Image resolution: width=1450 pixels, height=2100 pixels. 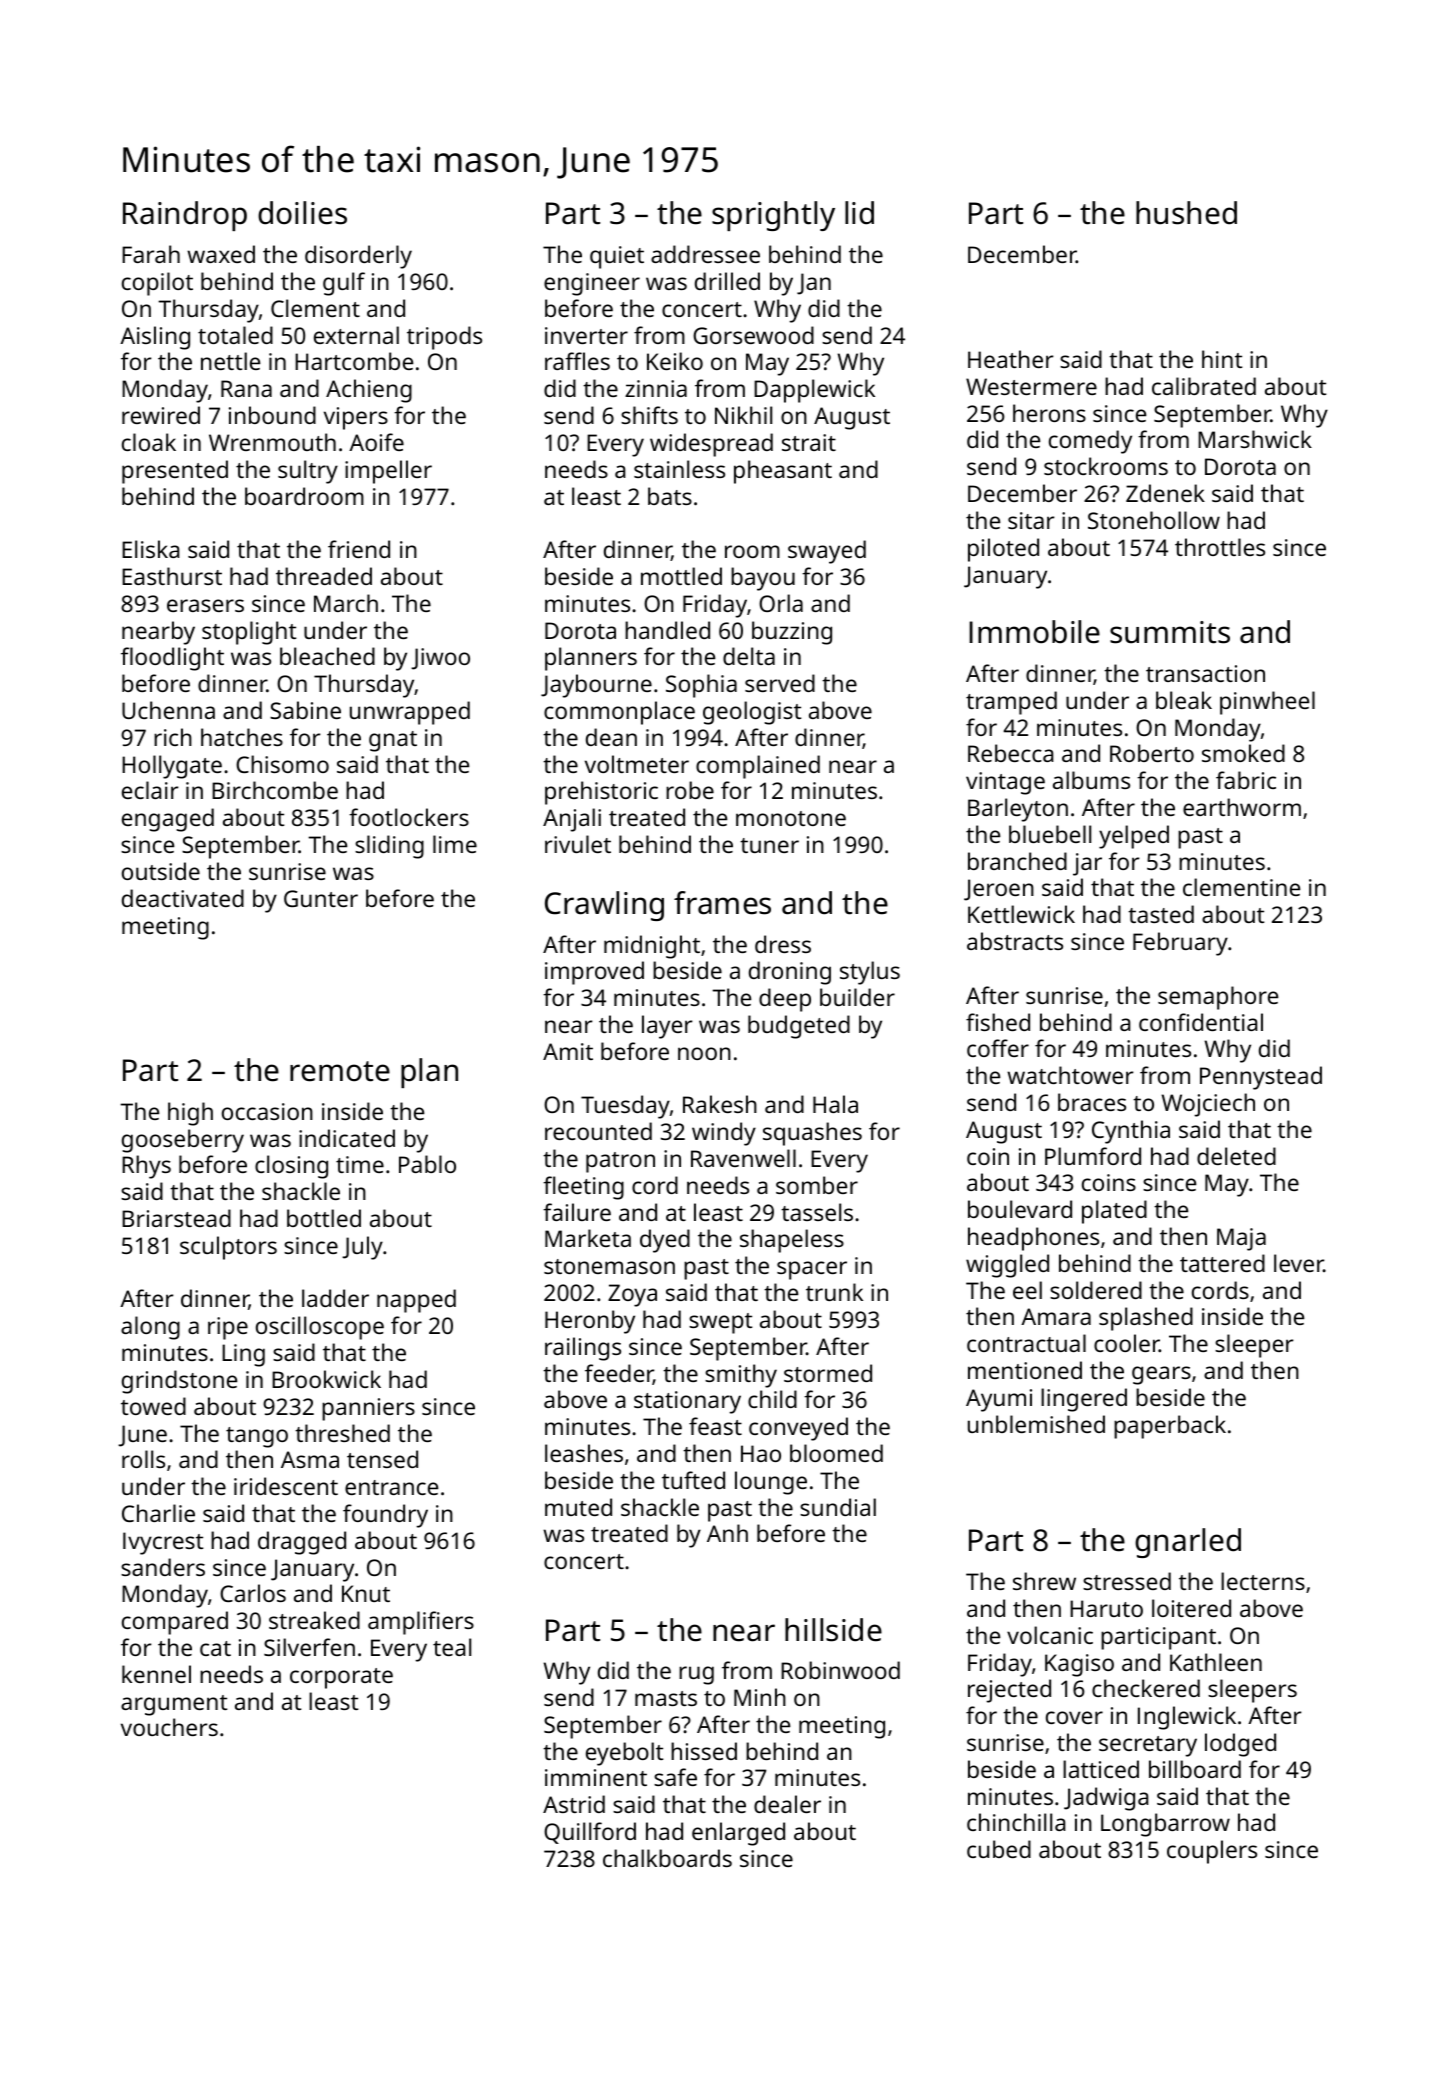 I want to click on February, so click(x=1180, y=944).
